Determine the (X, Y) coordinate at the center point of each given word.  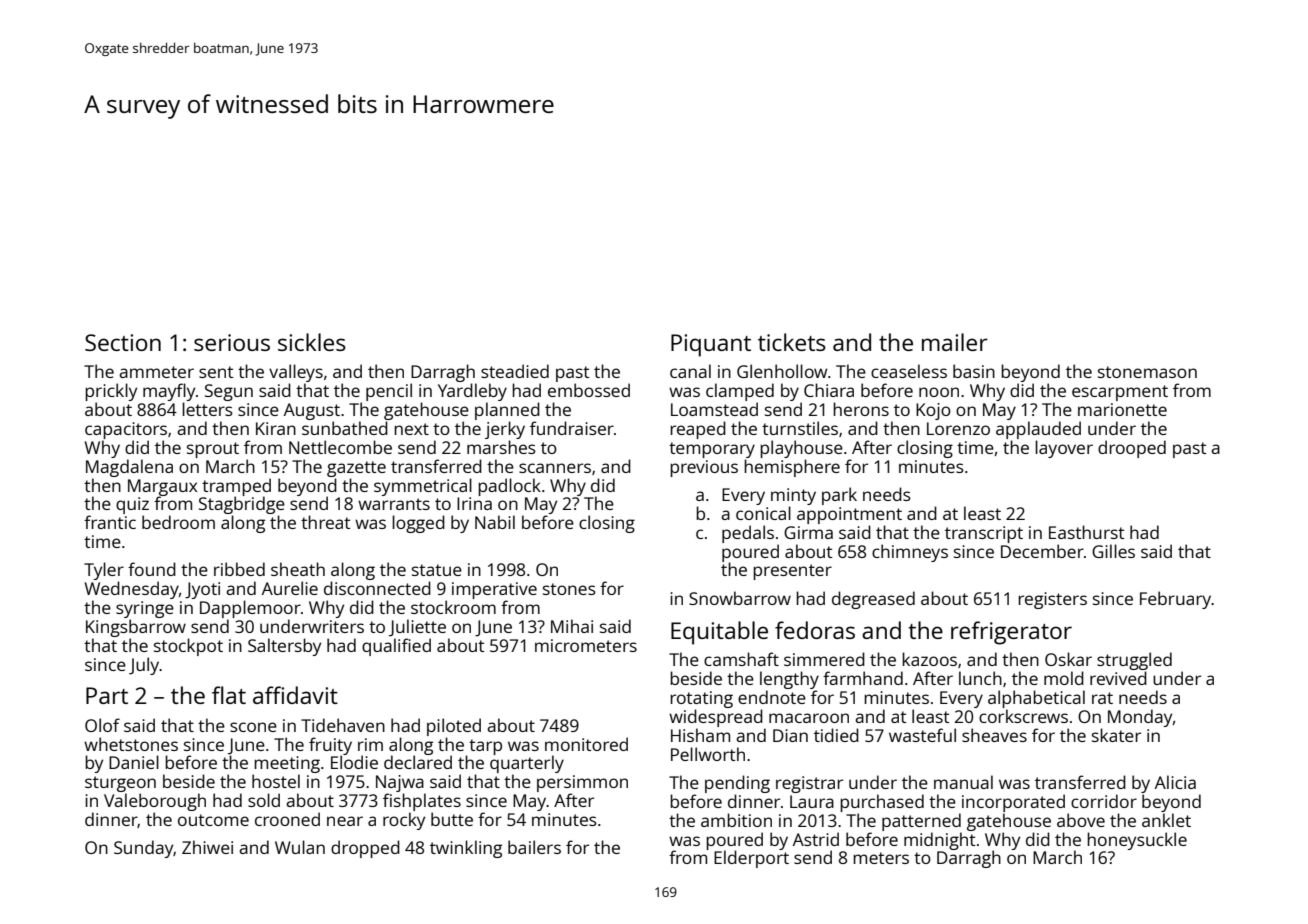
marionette (1122, 409)
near (345, 821)
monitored (586, 744)
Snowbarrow (740, 598)
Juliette (417, 628)
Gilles (1113, 551)
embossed (589, 390)
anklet (1166, 820)
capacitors (126, 430)
